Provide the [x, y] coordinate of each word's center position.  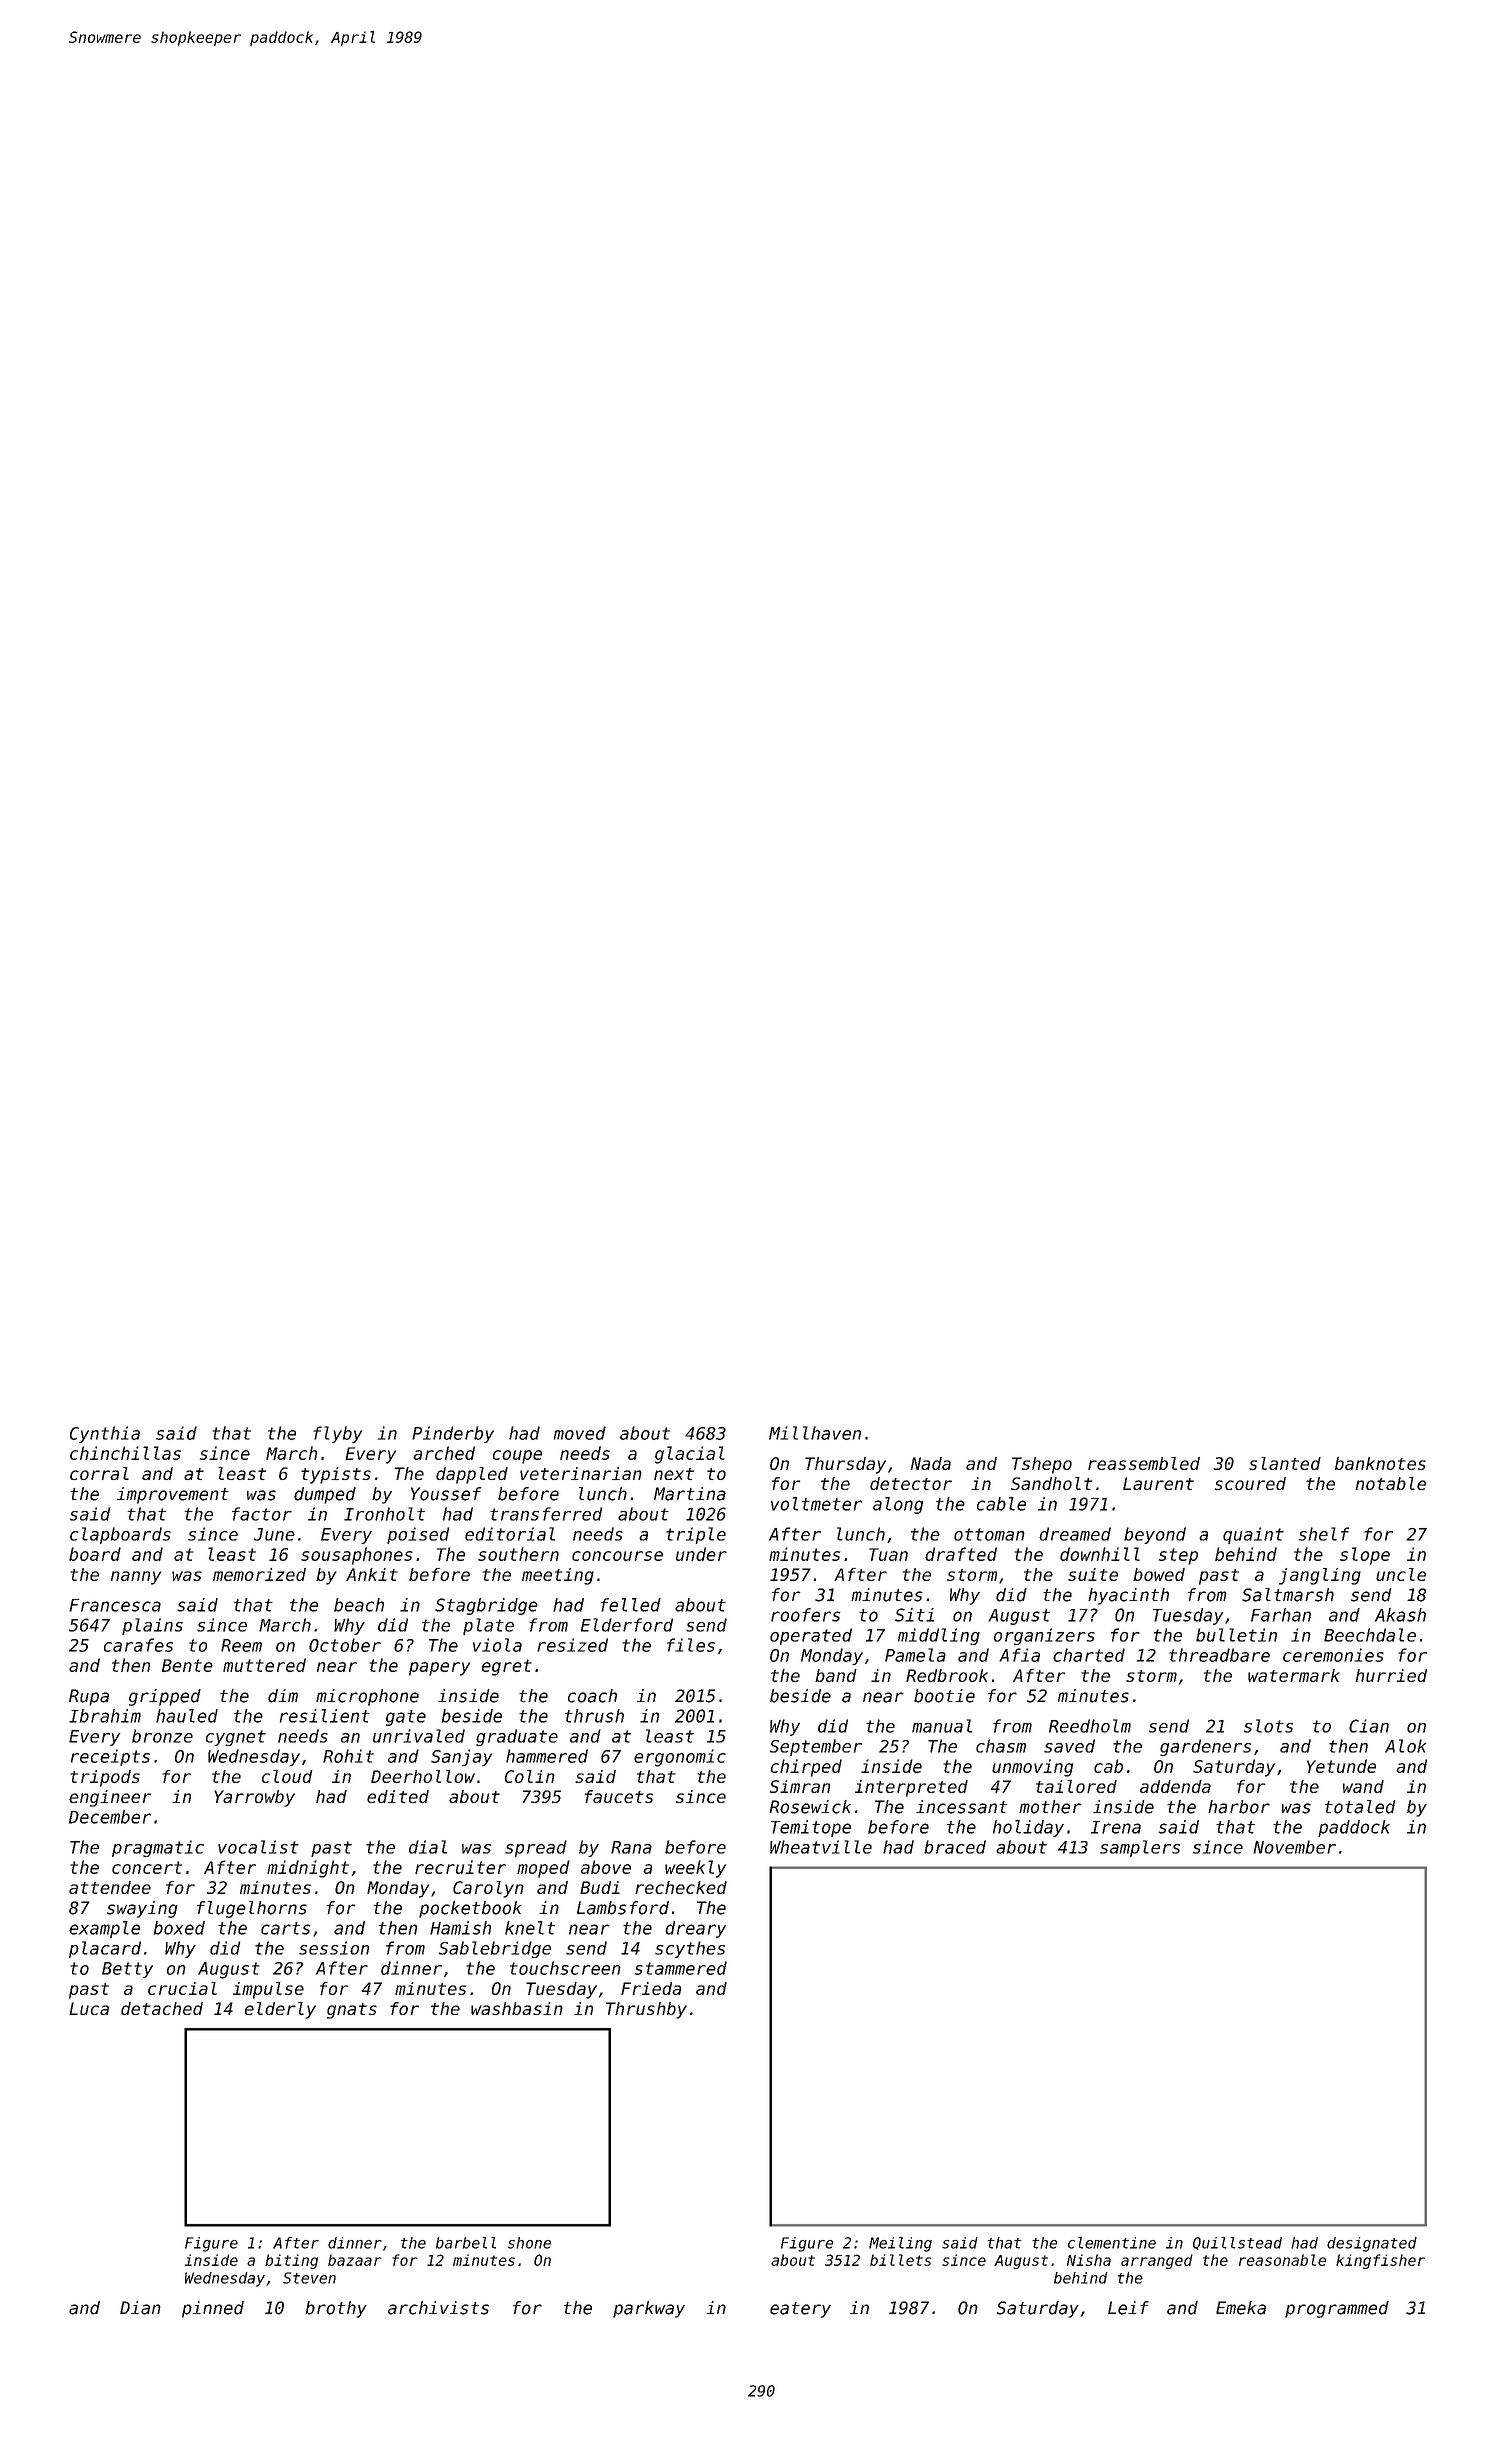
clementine [1112, 2243]
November [1294, 1847]
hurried [1391, 1675]
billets [901, 2260]
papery [439, 1669]
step [1178, 1556]
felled [631, 1605]
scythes [690, 1949]
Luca [89, 2008]
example [104, 1929]
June [274, 1534]
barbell [466, 2243]
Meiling [900, 2244]
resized [572, 1645]
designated [1372, 2244]
